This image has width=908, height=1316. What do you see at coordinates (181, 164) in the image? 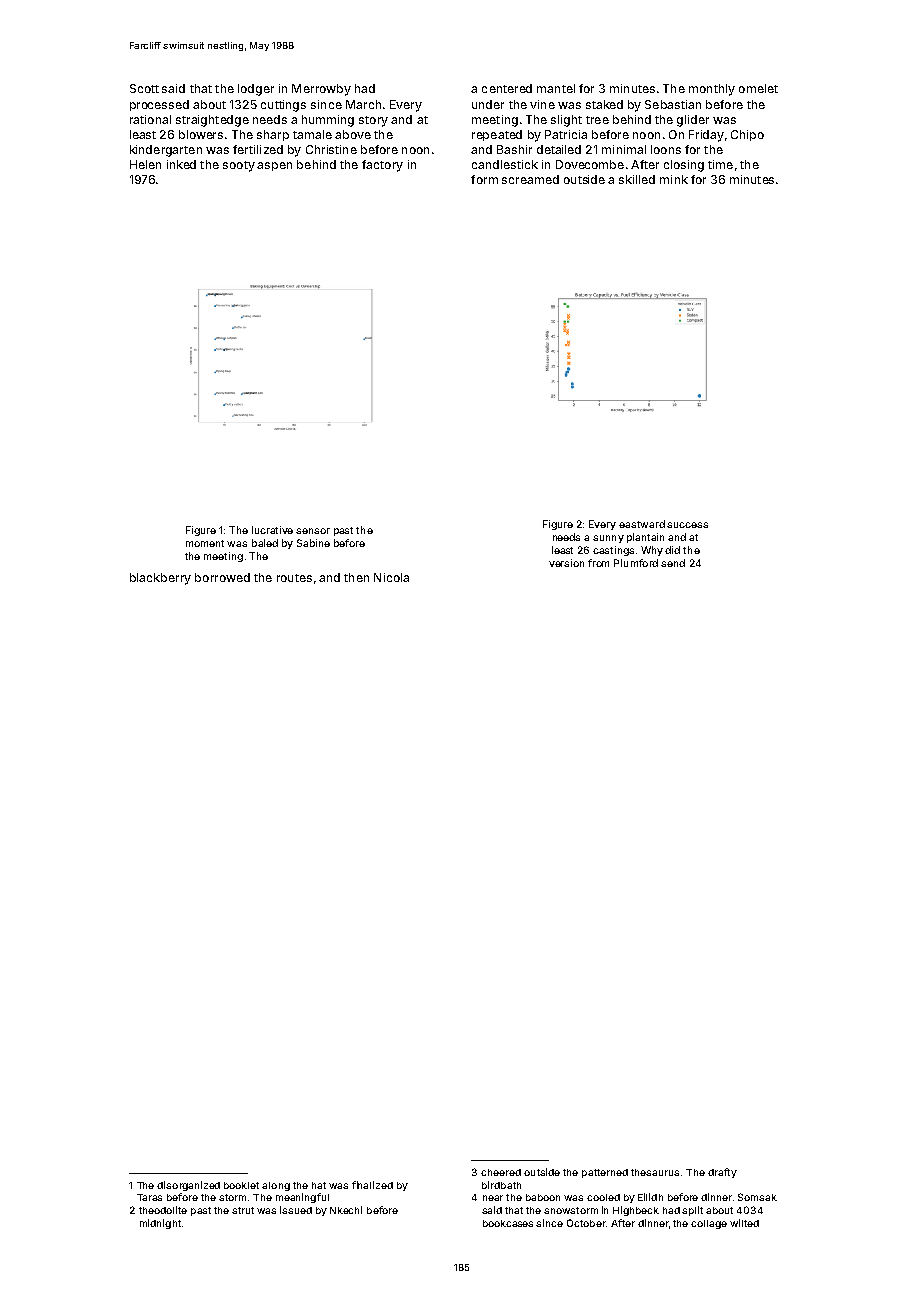
I see `inked` at bounding box center [181, 164].
